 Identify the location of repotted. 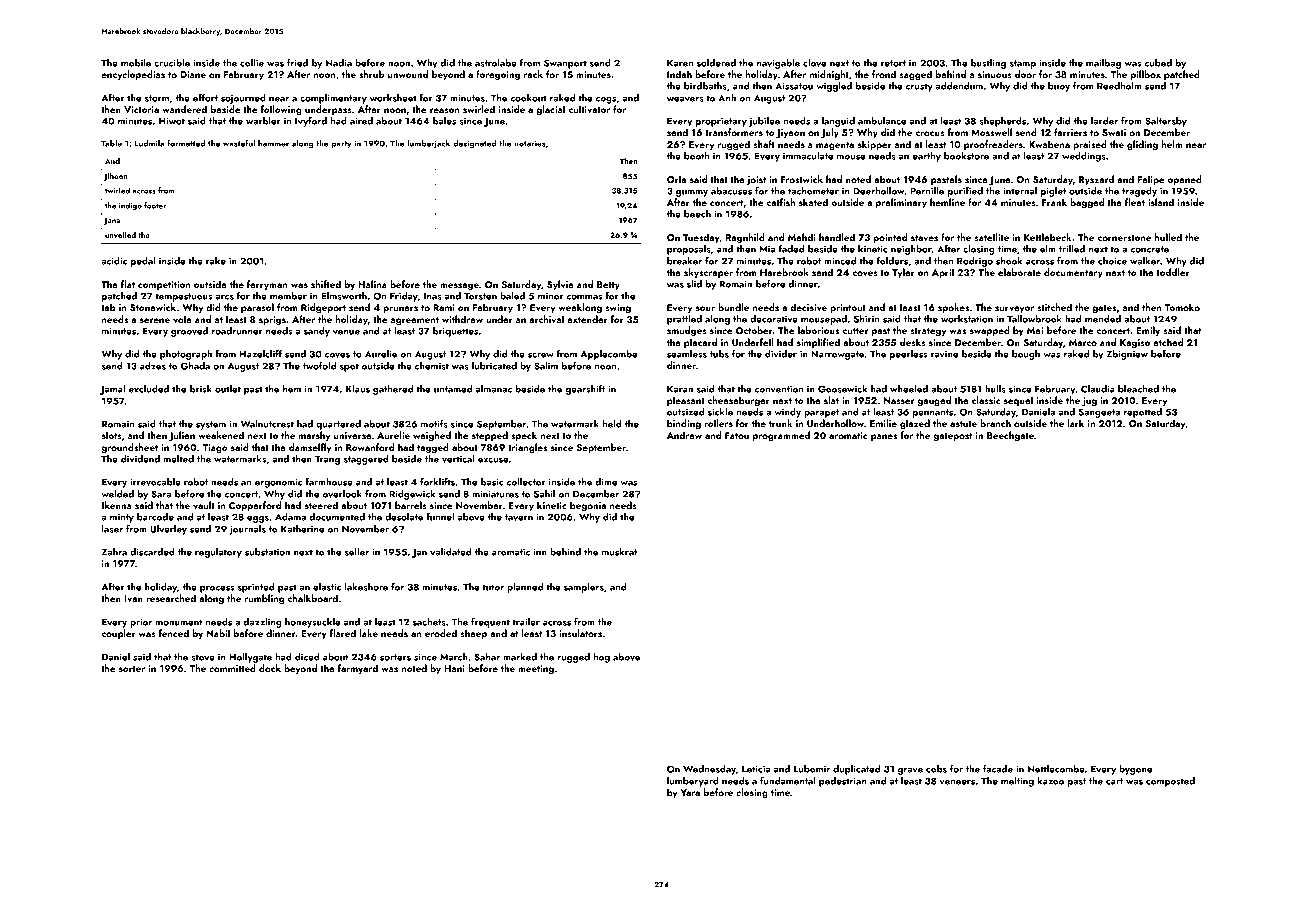
(1143, 413).
